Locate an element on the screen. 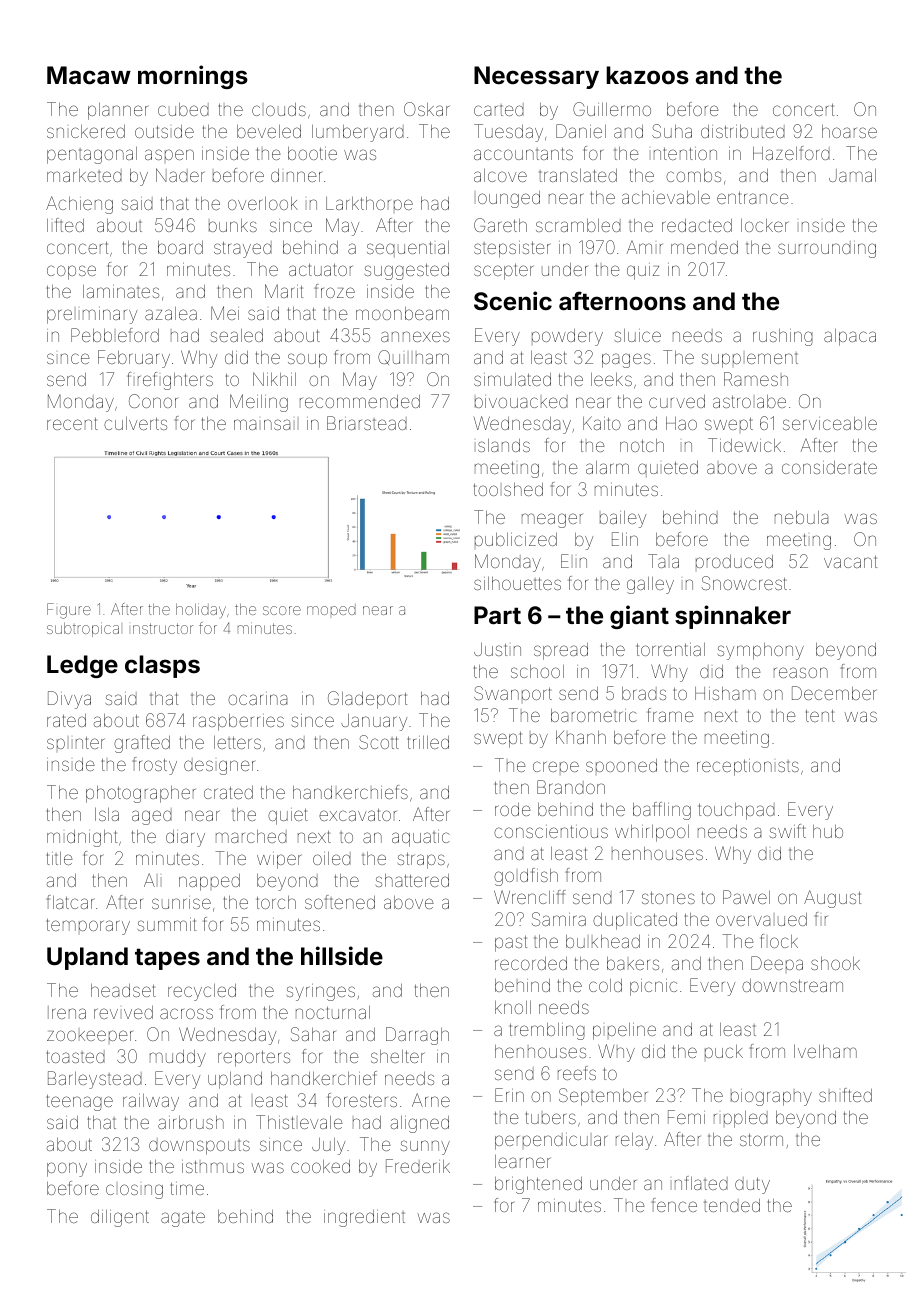  copse is located at coordinates (71, 272).
